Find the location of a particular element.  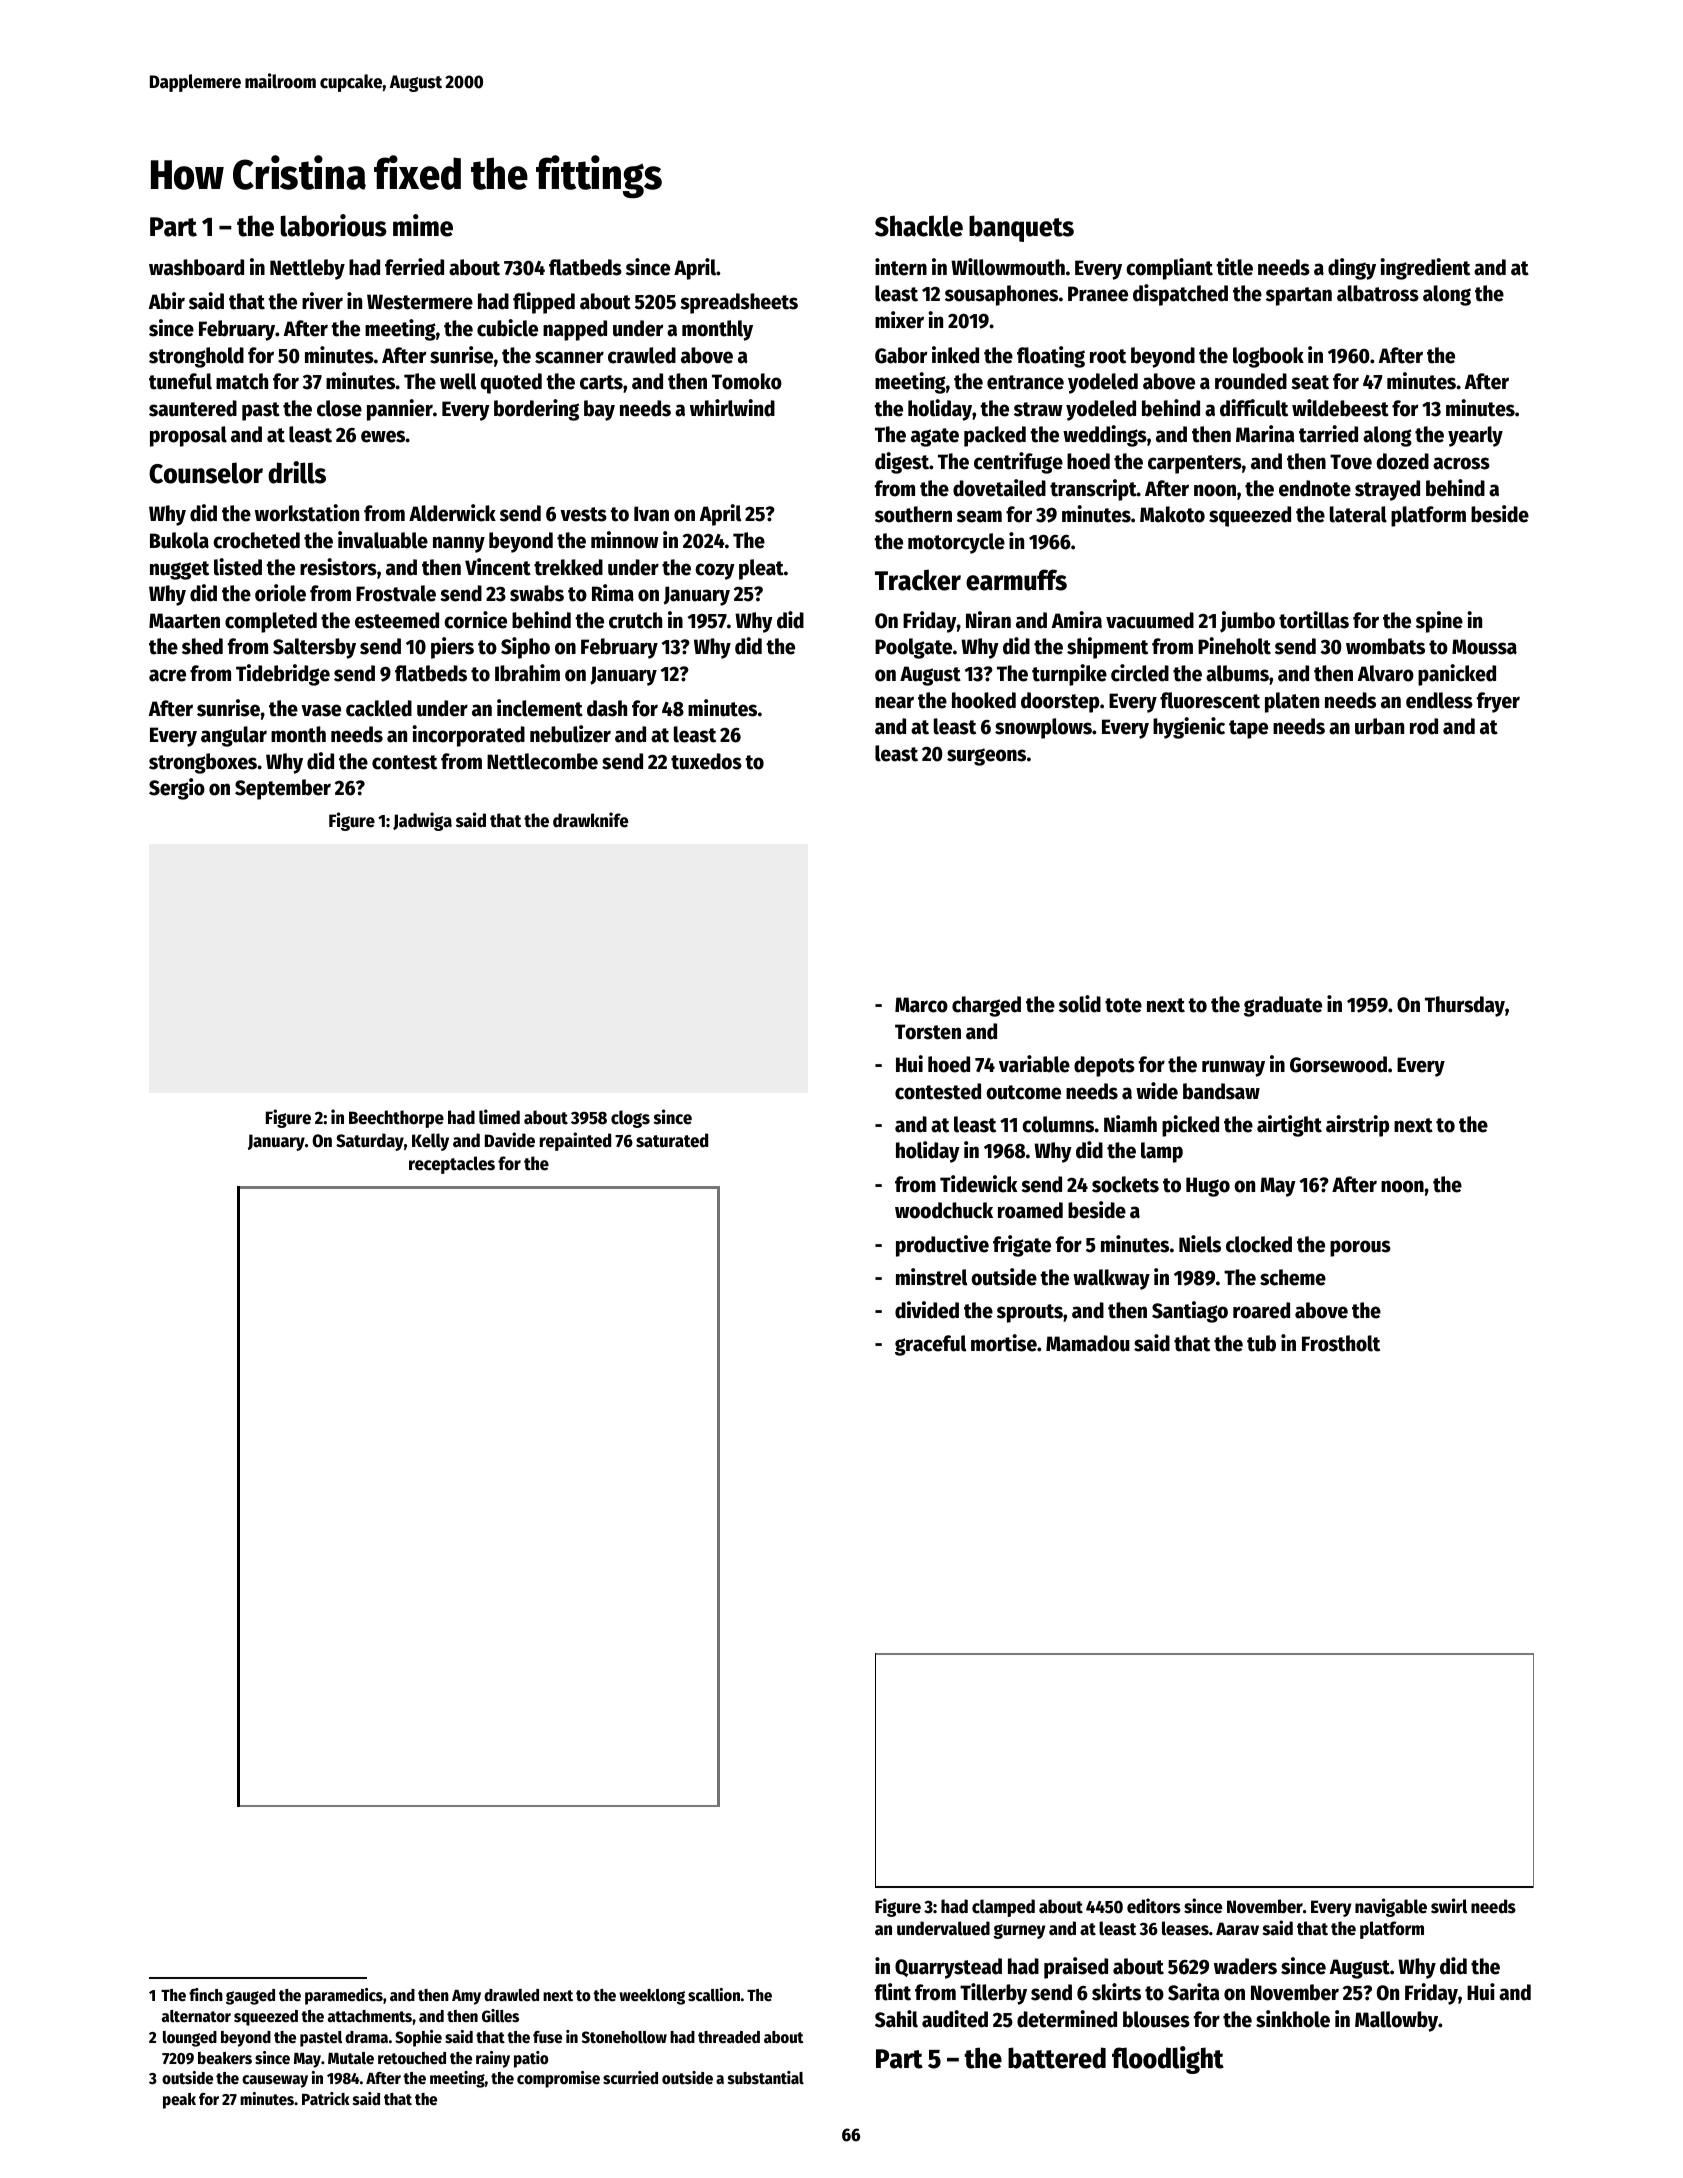

ferried is located at coordinates (414, 267).
